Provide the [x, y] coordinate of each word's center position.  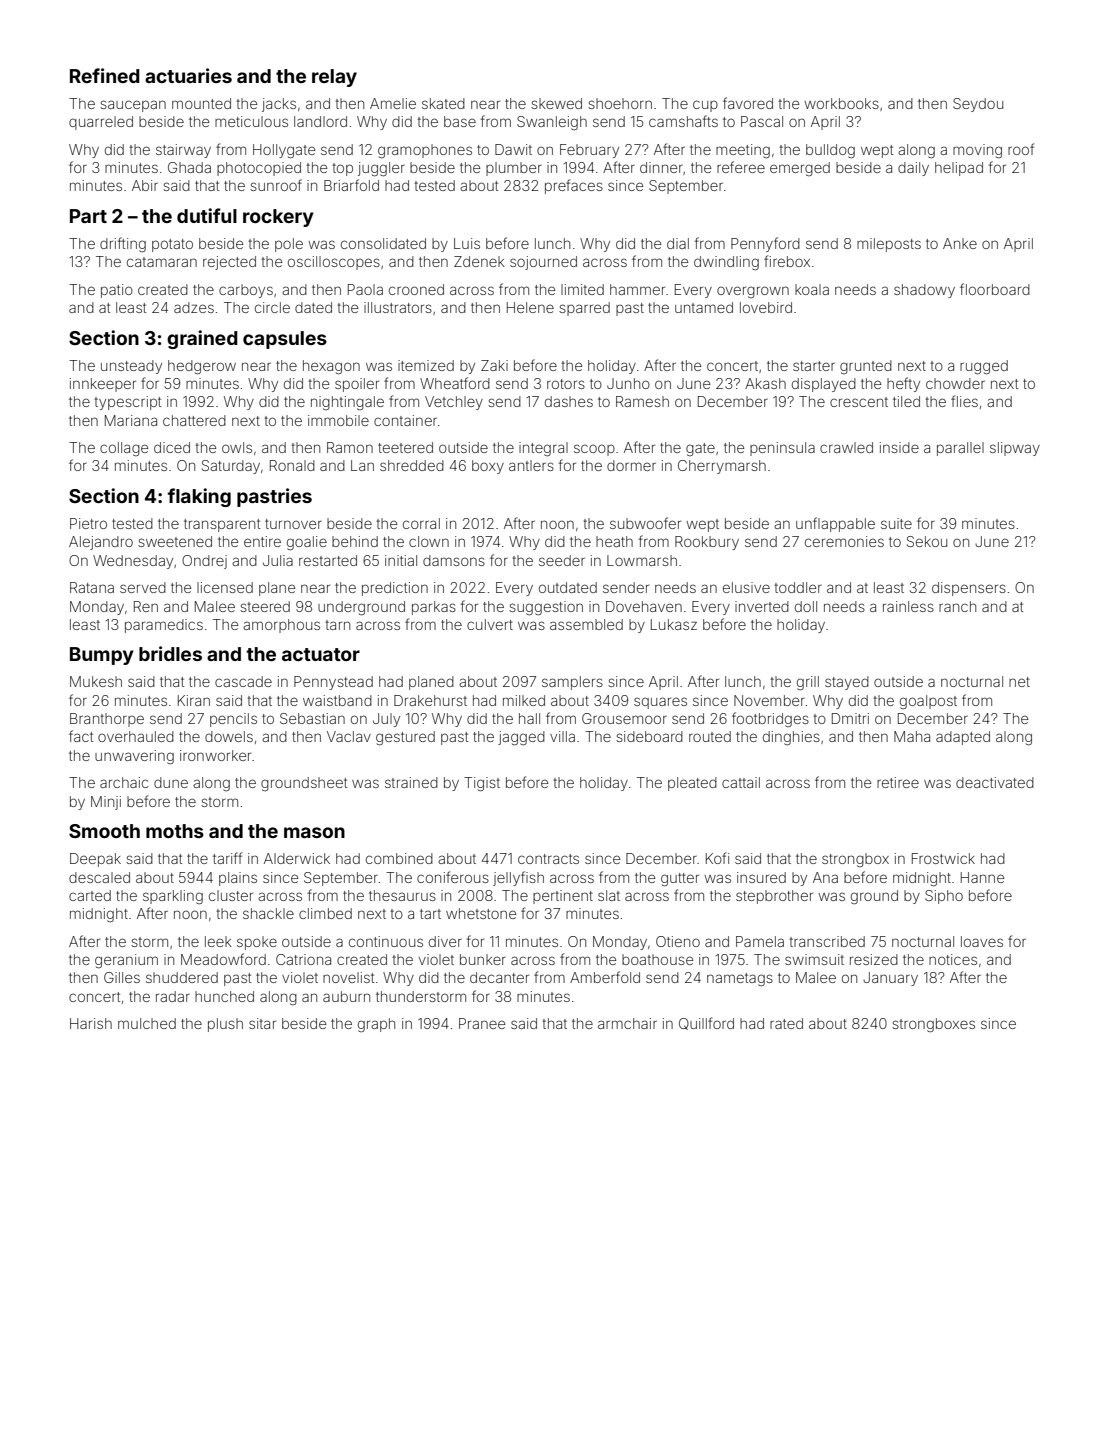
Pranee [482, 1023]
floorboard [995, 289]
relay [334, 78]
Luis [467, 243]
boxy [488, 467]
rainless [908, 606]
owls [237, 447]
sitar [262, 1023]
